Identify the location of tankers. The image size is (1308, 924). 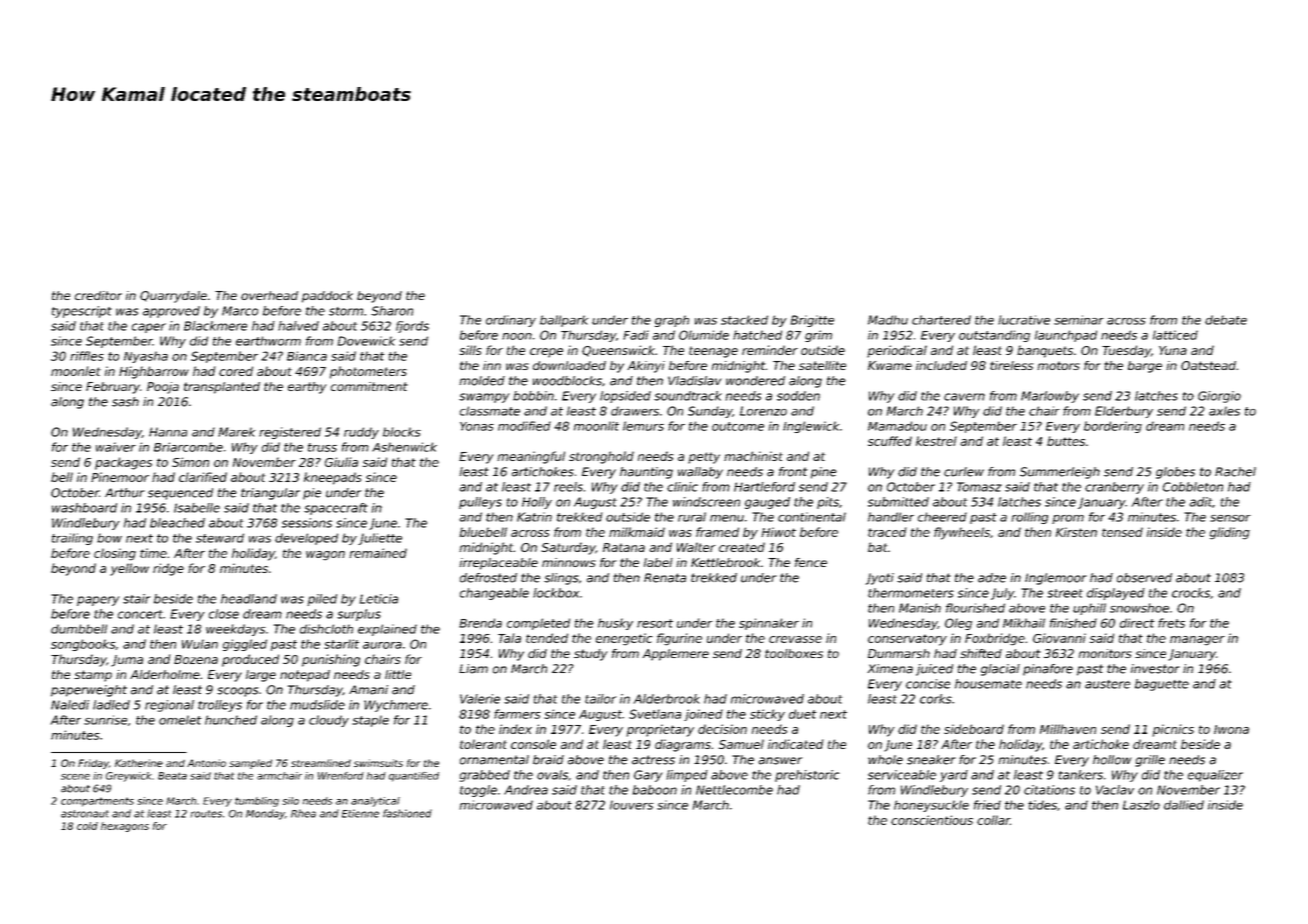
(1081, 775).
